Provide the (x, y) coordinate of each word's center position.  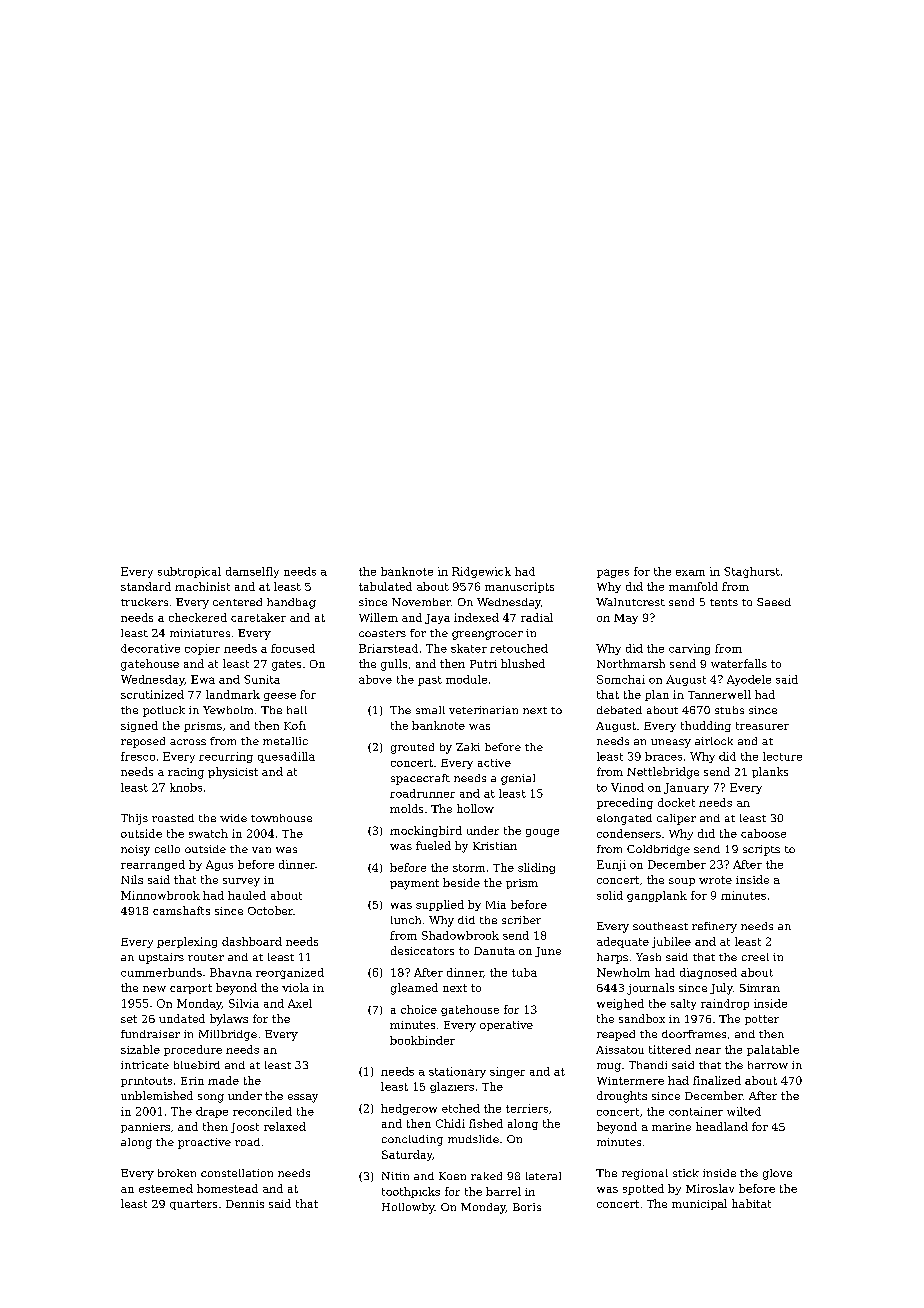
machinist (202, 586)
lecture (782, 756)
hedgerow (409, 1109)
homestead (227, 1188)
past (430, 681)
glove (777, 1174)
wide (233, 818)
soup (682, 882)
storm (469, 868)
